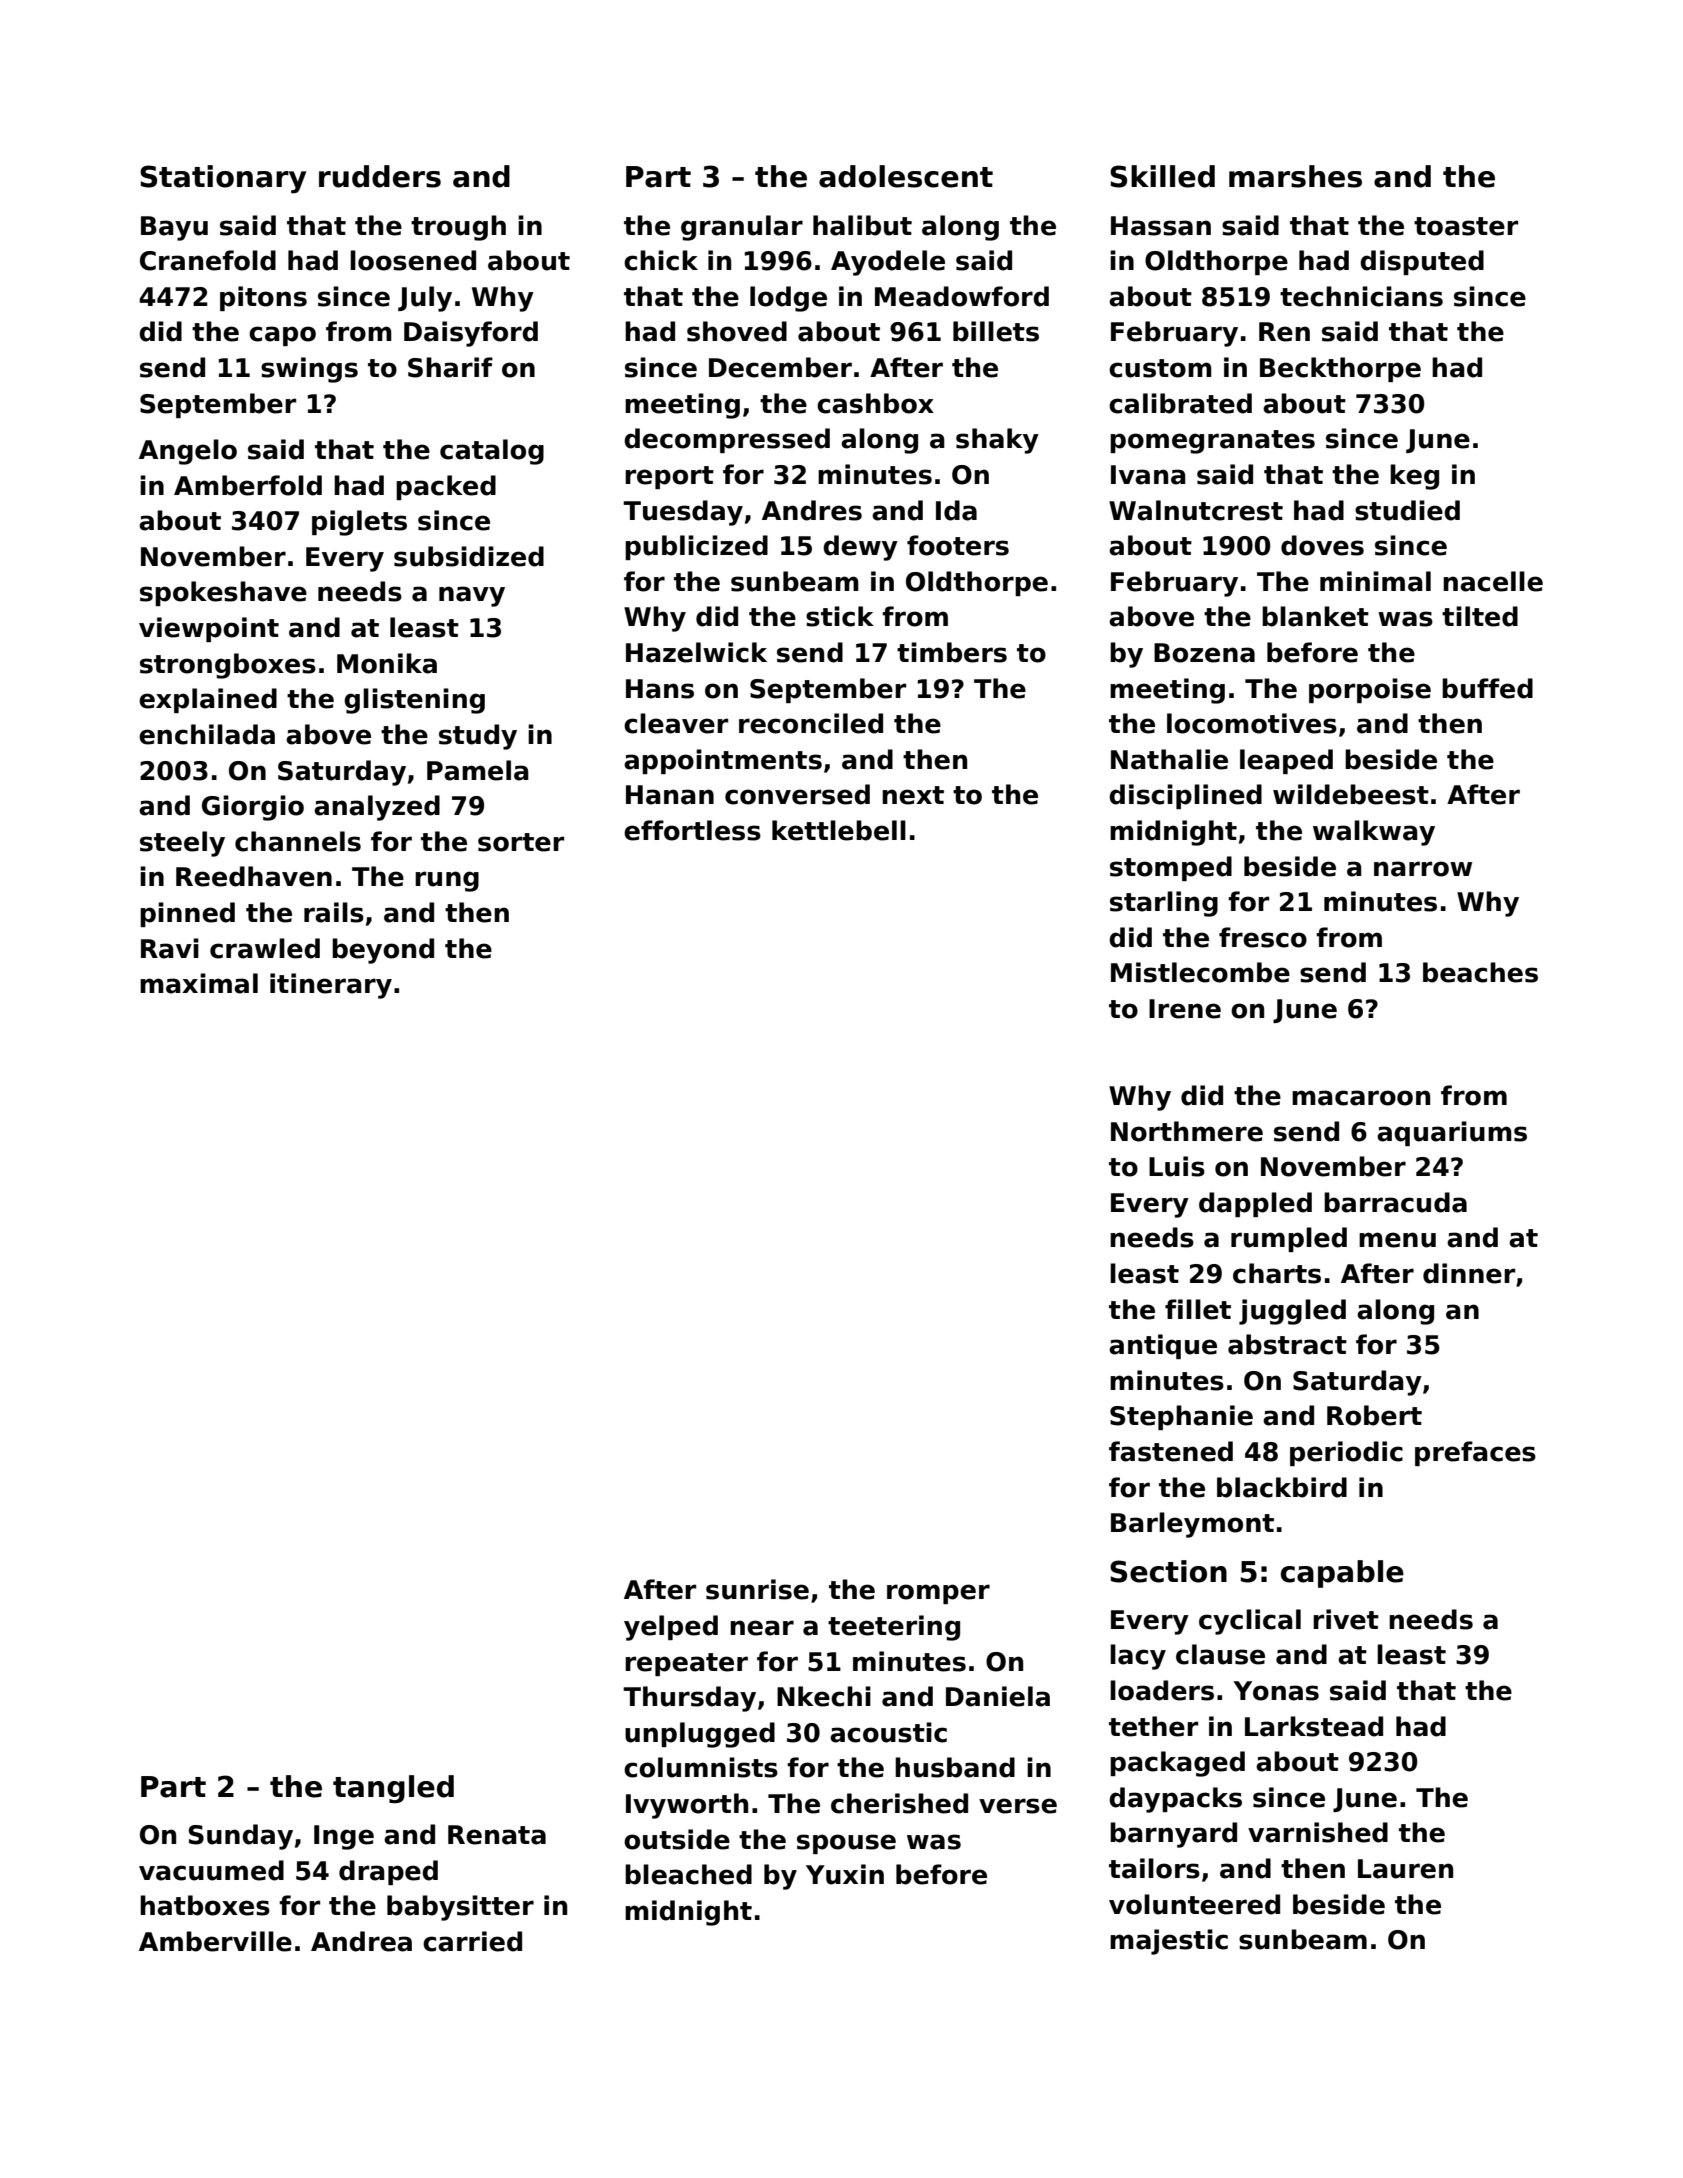 The image size is (1683, 2178). What do you see at coordinates (696, 652) in the document?
I see `Hazelwick` at bounding box center [696, 652].
